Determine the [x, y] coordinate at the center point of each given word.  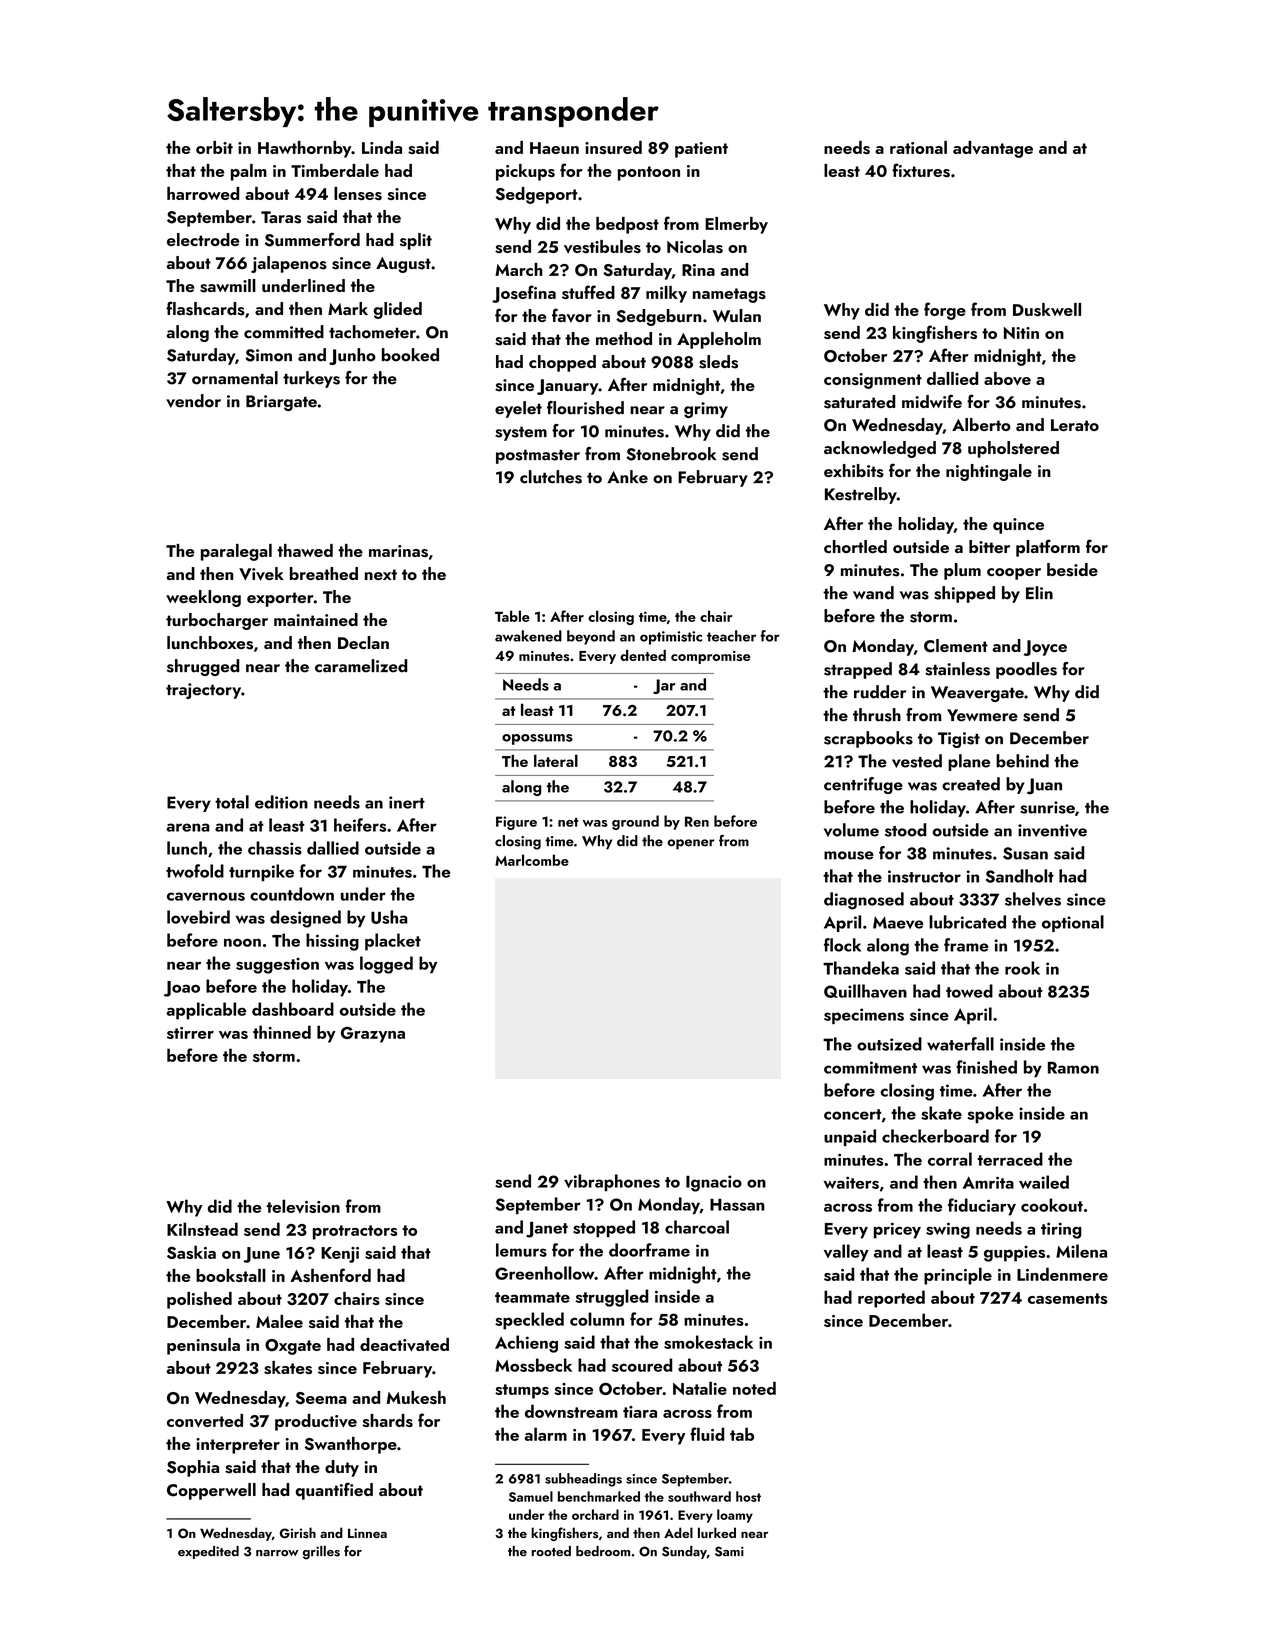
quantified [334, 1491]
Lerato [1075, 425]
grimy [706, 410]
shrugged [203, 667]
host [748, 1496]
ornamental [235, 378]
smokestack [708, 1342]
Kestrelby [861, 495]
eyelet [518, 409]
